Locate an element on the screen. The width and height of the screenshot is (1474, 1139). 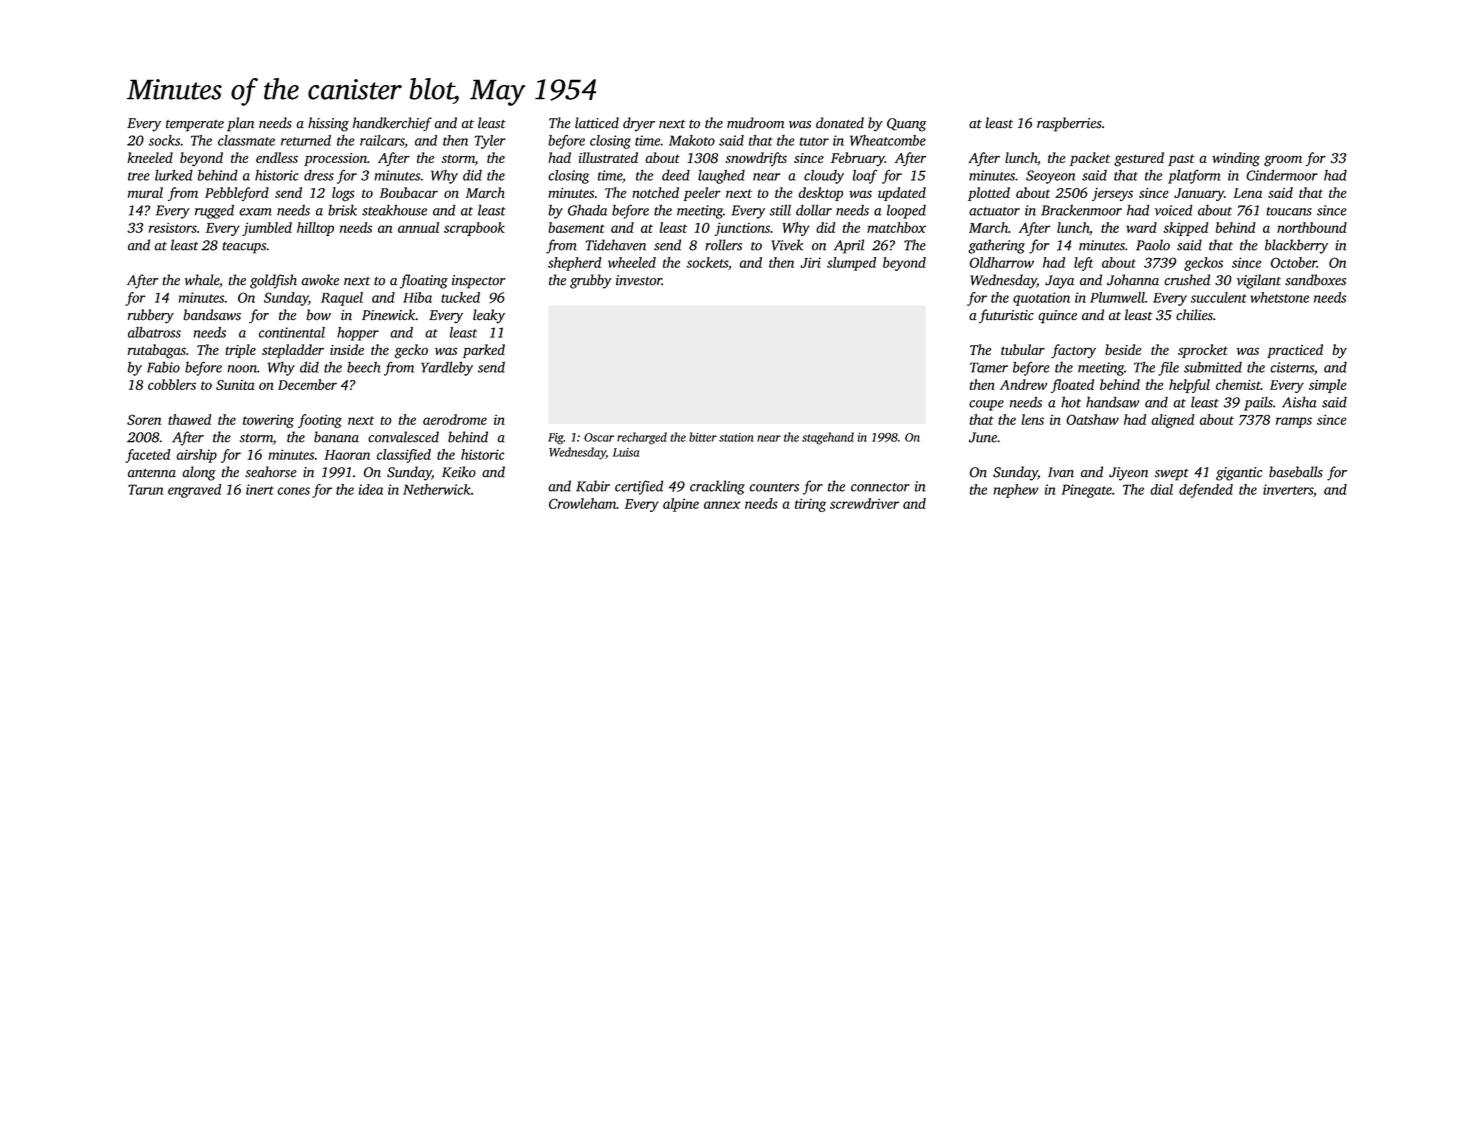
beech is located at coordinates (363, 367).
